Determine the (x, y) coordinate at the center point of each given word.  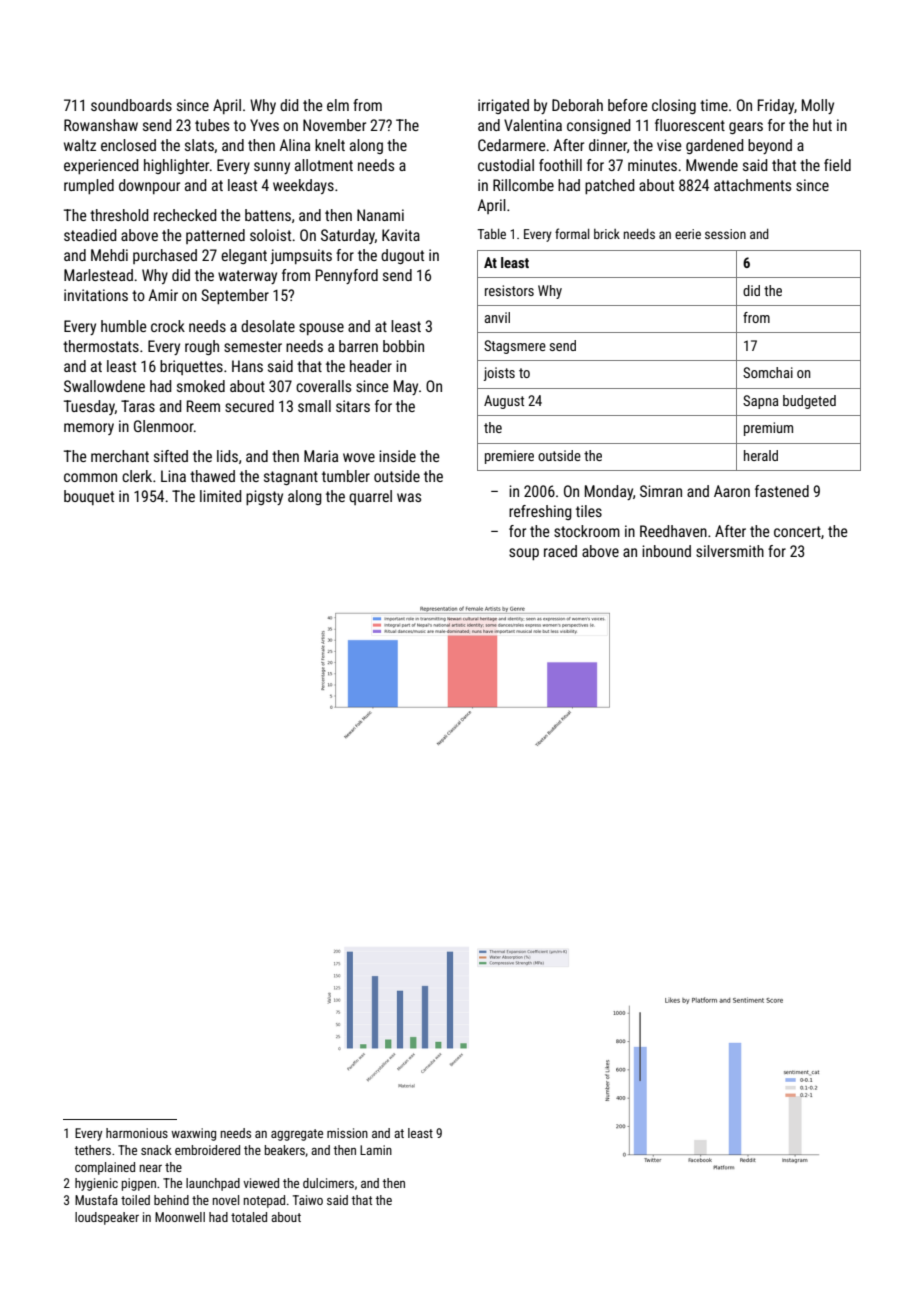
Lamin (376, 1150)
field (837, 165)
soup (524, 554)
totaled (249, 1217)
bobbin (403, 346)
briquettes (191, 367)
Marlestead (98, 275)
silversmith (730, 551)
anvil (497, 317)
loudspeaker (107, 1218)
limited (220, 496)
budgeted (809, 402)
